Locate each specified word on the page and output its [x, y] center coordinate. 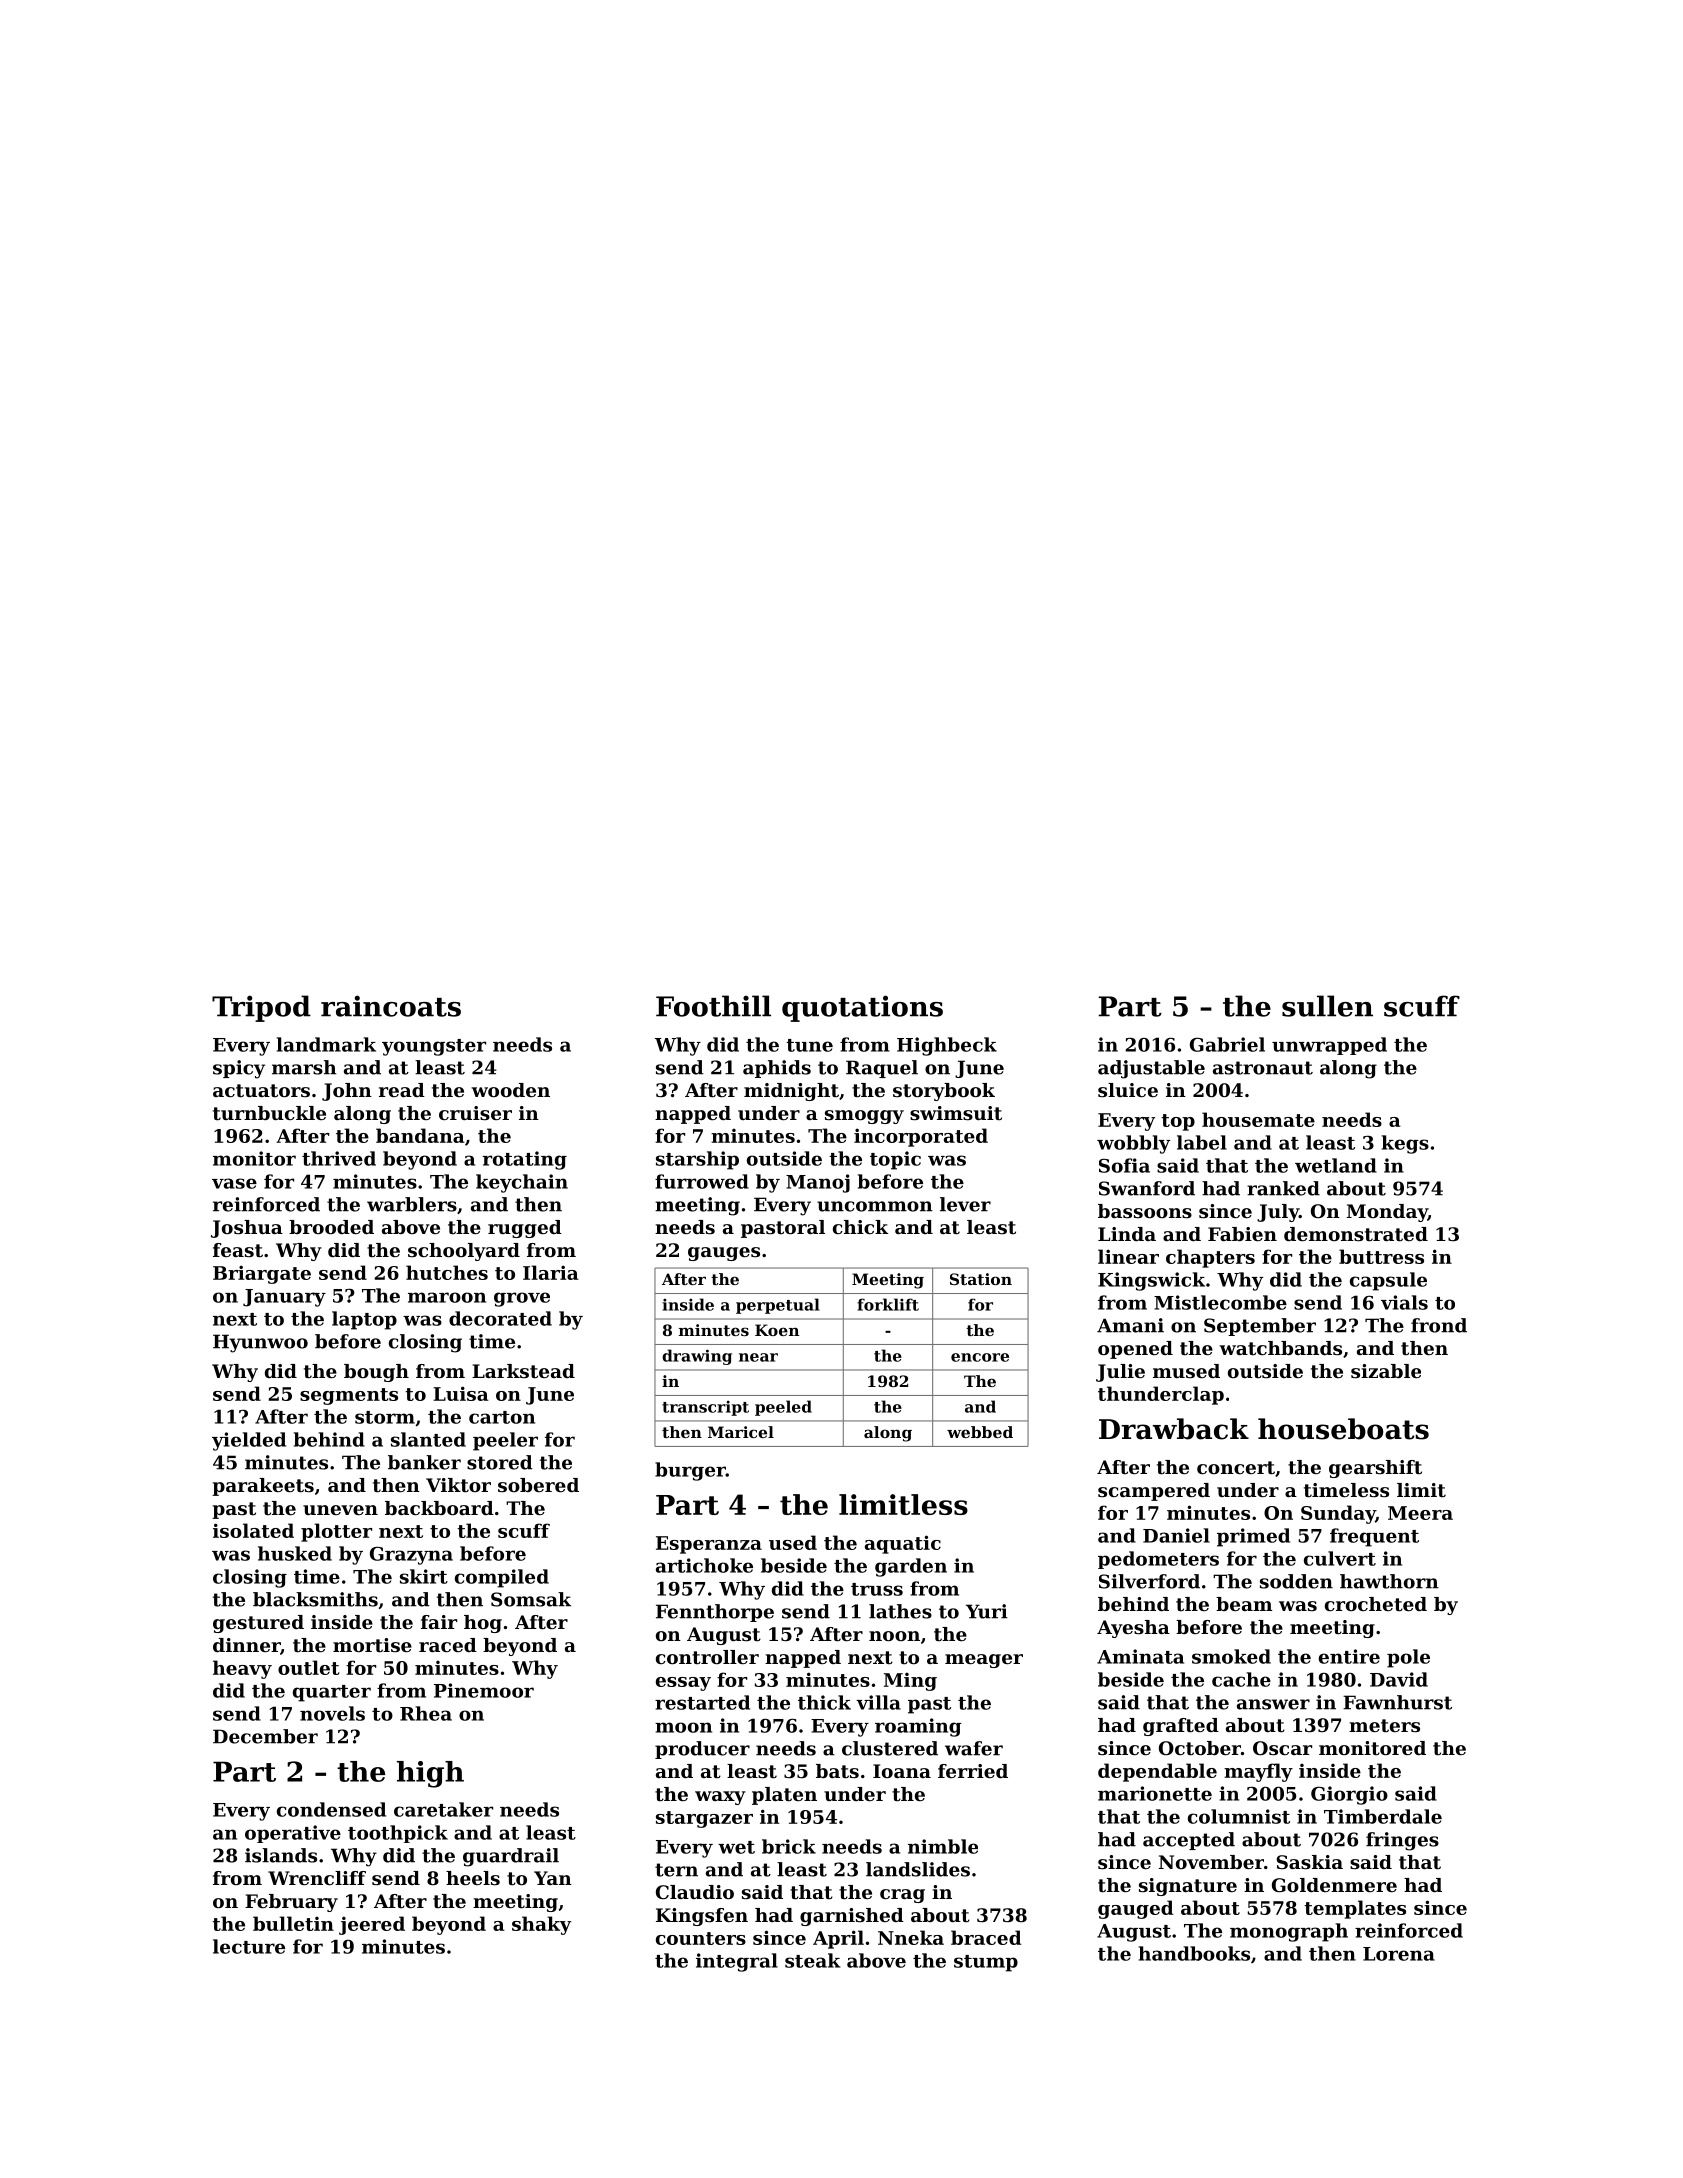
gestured [258, 1624]
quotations [862, 1008]
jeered [372, 1925]
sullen [1327, 1006]
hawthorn [1389, 1581]
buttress [1381, 1256]
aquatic [903, 1544]
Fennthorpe [715, 1613]
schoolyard [464, 1252]
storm [385, 1417]
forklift [888, 1304]
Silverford [1149, 1581]
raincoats [391, 1006]
